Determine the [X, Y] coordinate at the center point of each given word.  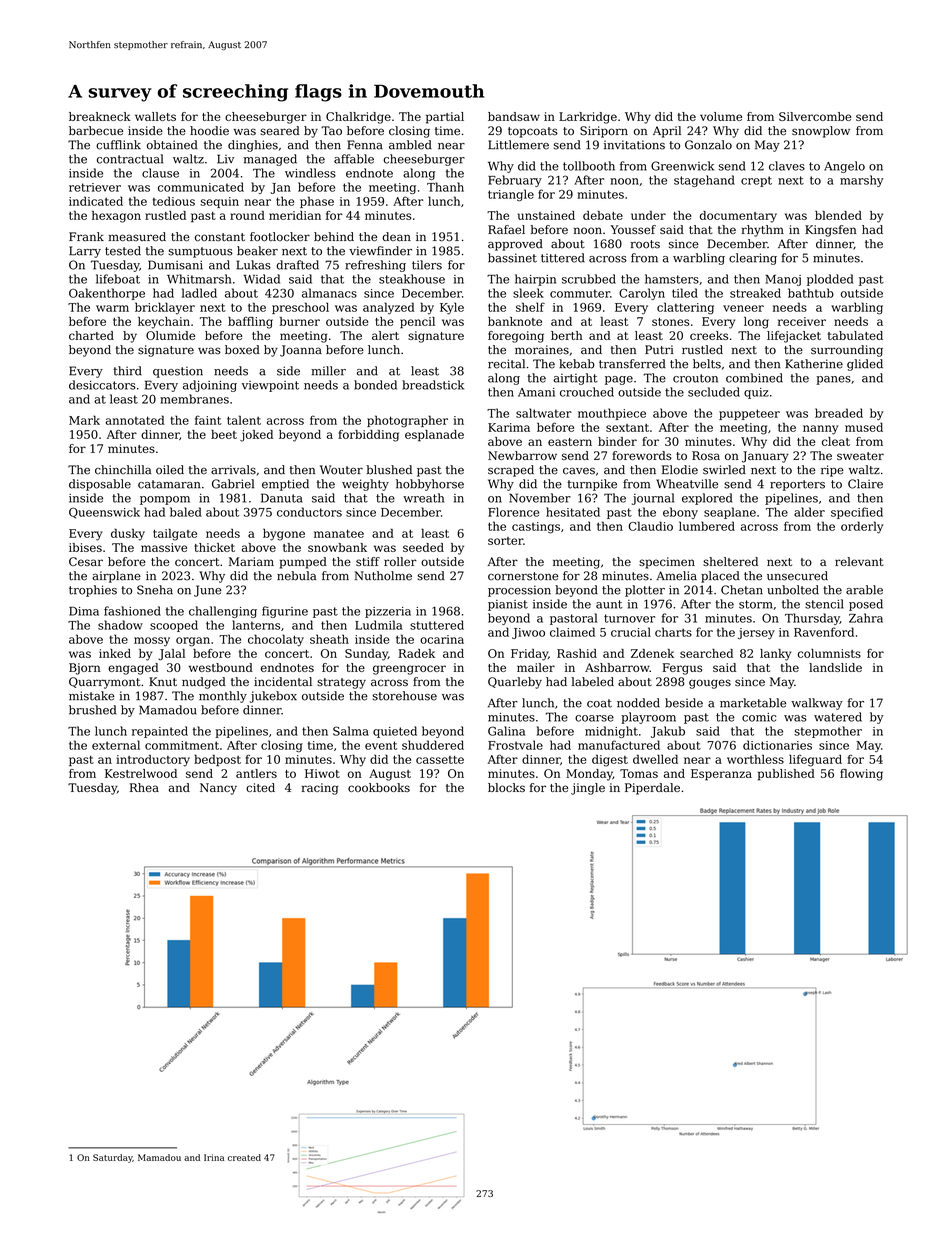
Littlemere [518, 145]
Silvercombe [815, 116]
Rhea [144, 787]
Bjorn [85, 669]
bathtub [811, 293]
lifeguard [815, 760]
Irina [214, 1157]
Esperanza [721, 775]
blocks [506, 787]
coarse [594, 718]
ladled [199, 293]
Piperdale [652, 789]
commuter [580, 293]
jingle [588, 789]
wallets [155, 116]
